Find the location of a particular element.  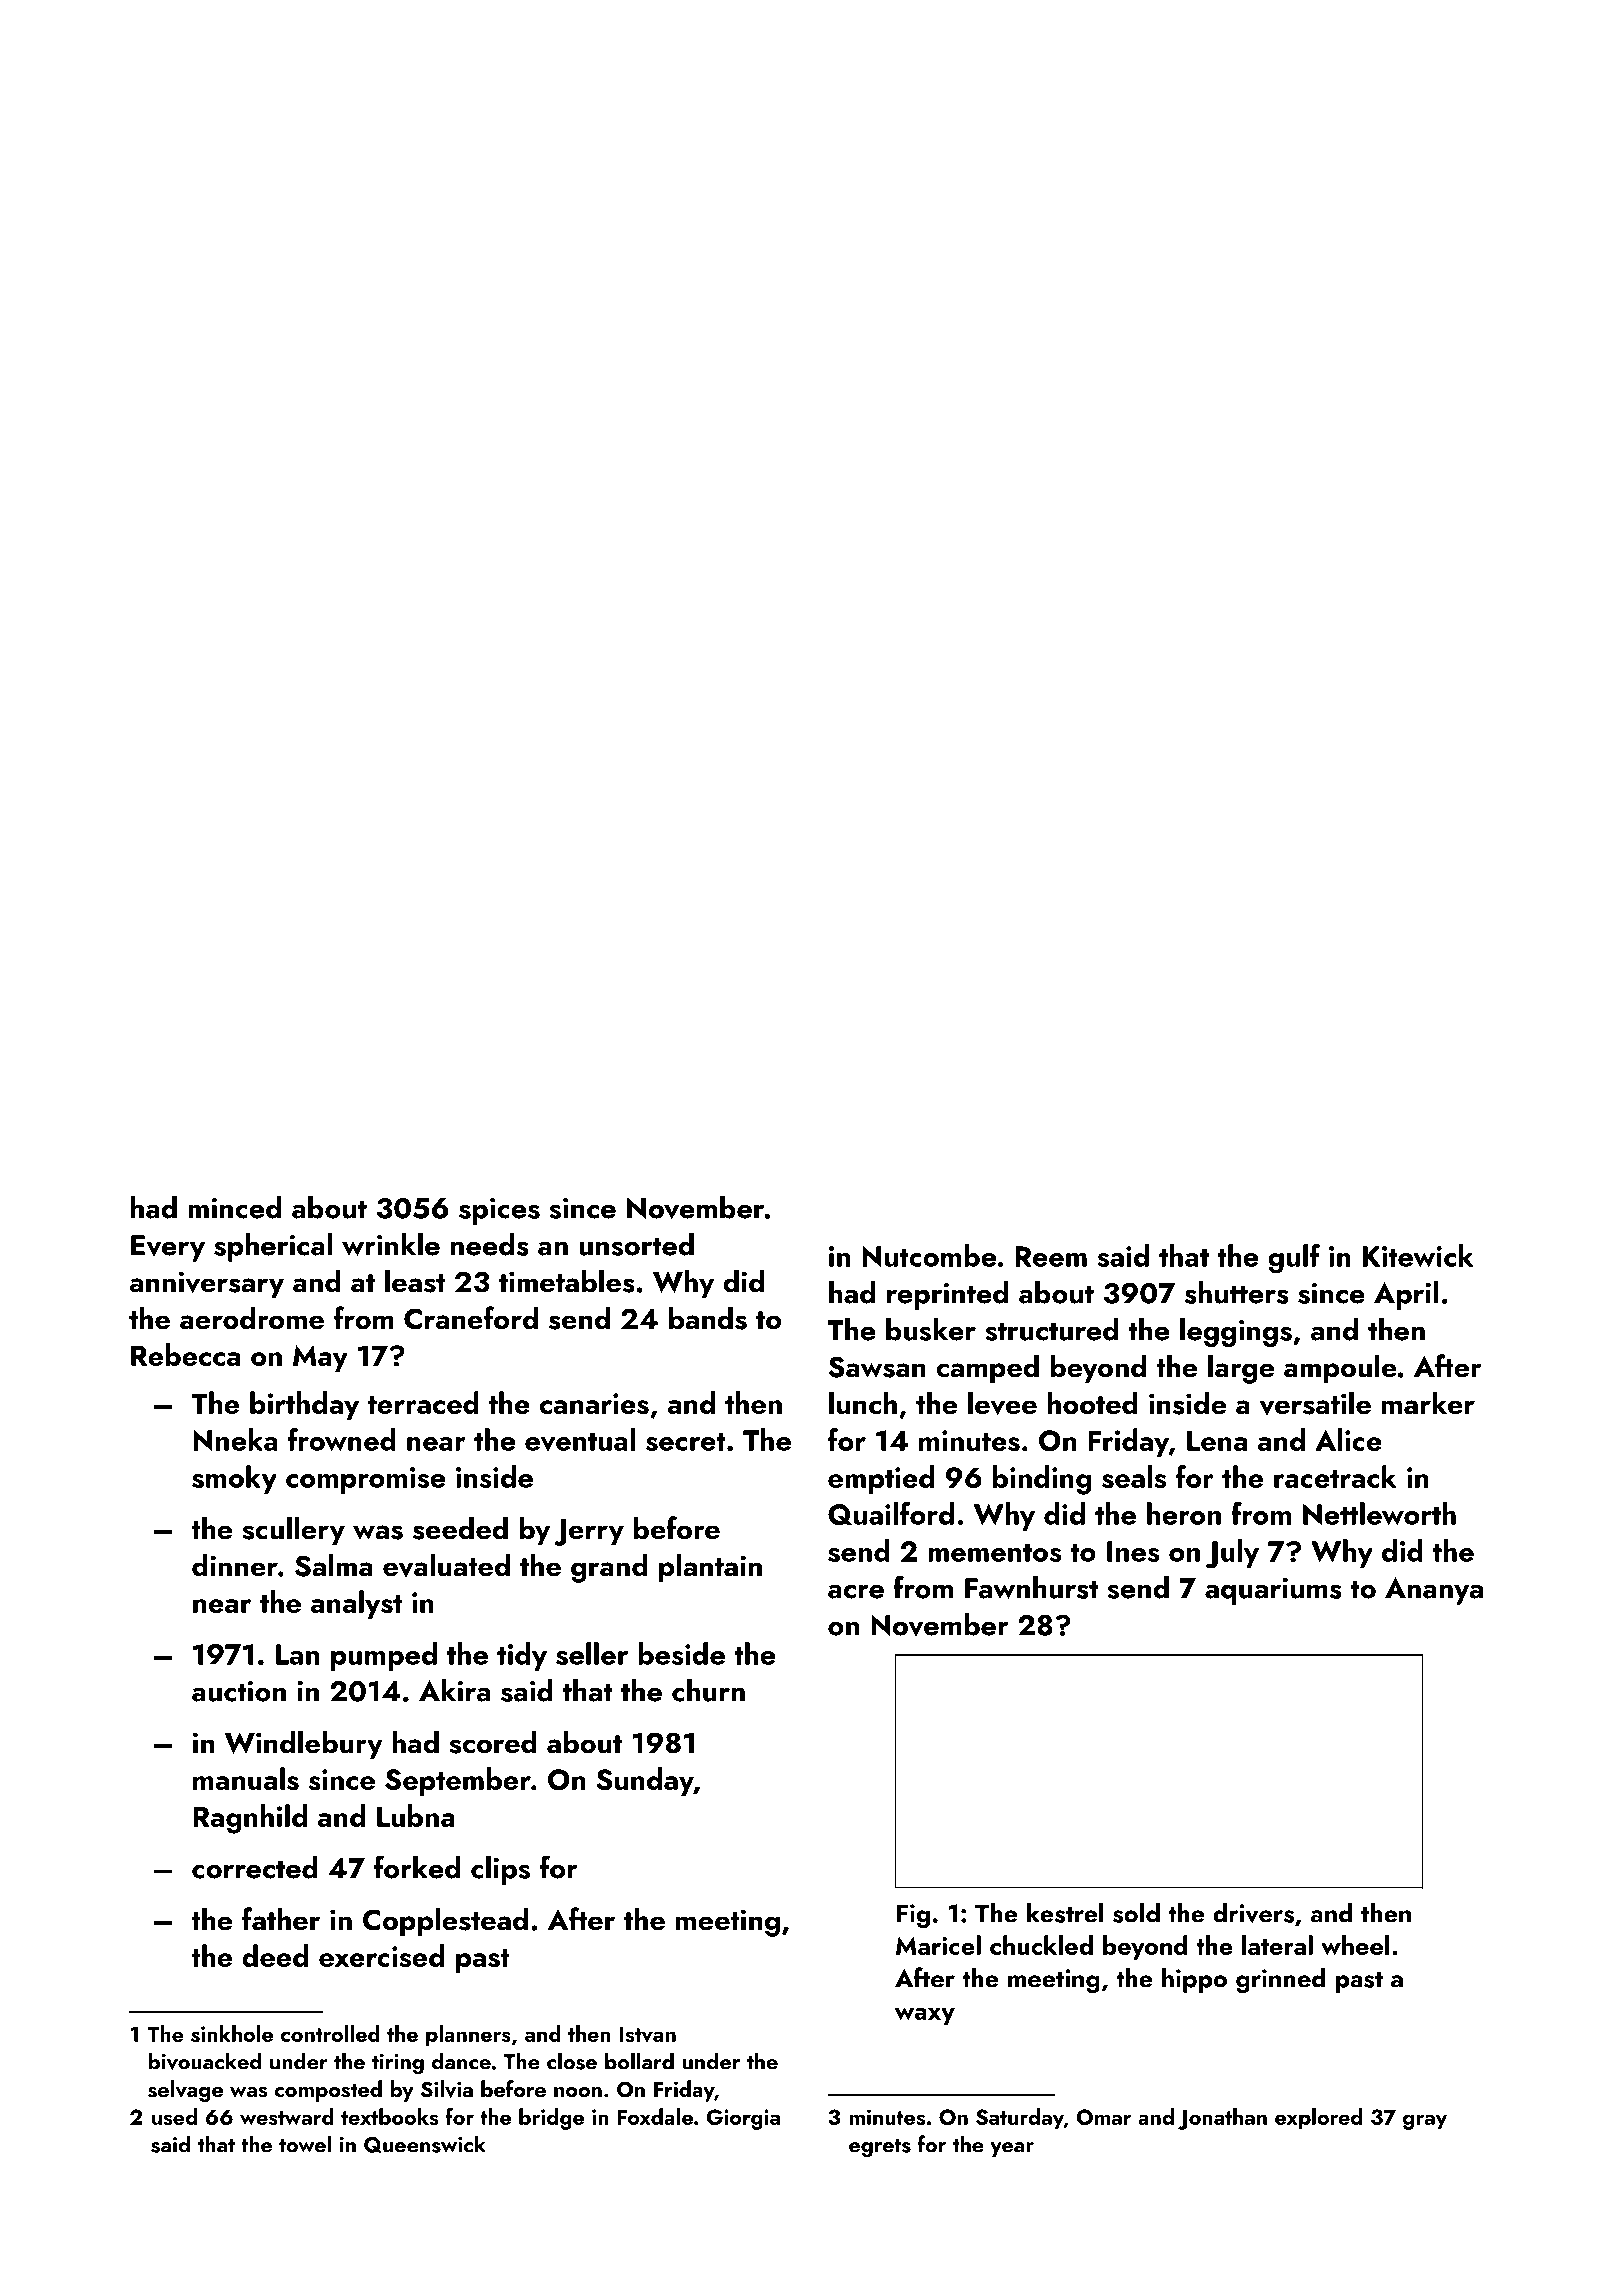

aquariums is located at coordinates (1273, 1591).
